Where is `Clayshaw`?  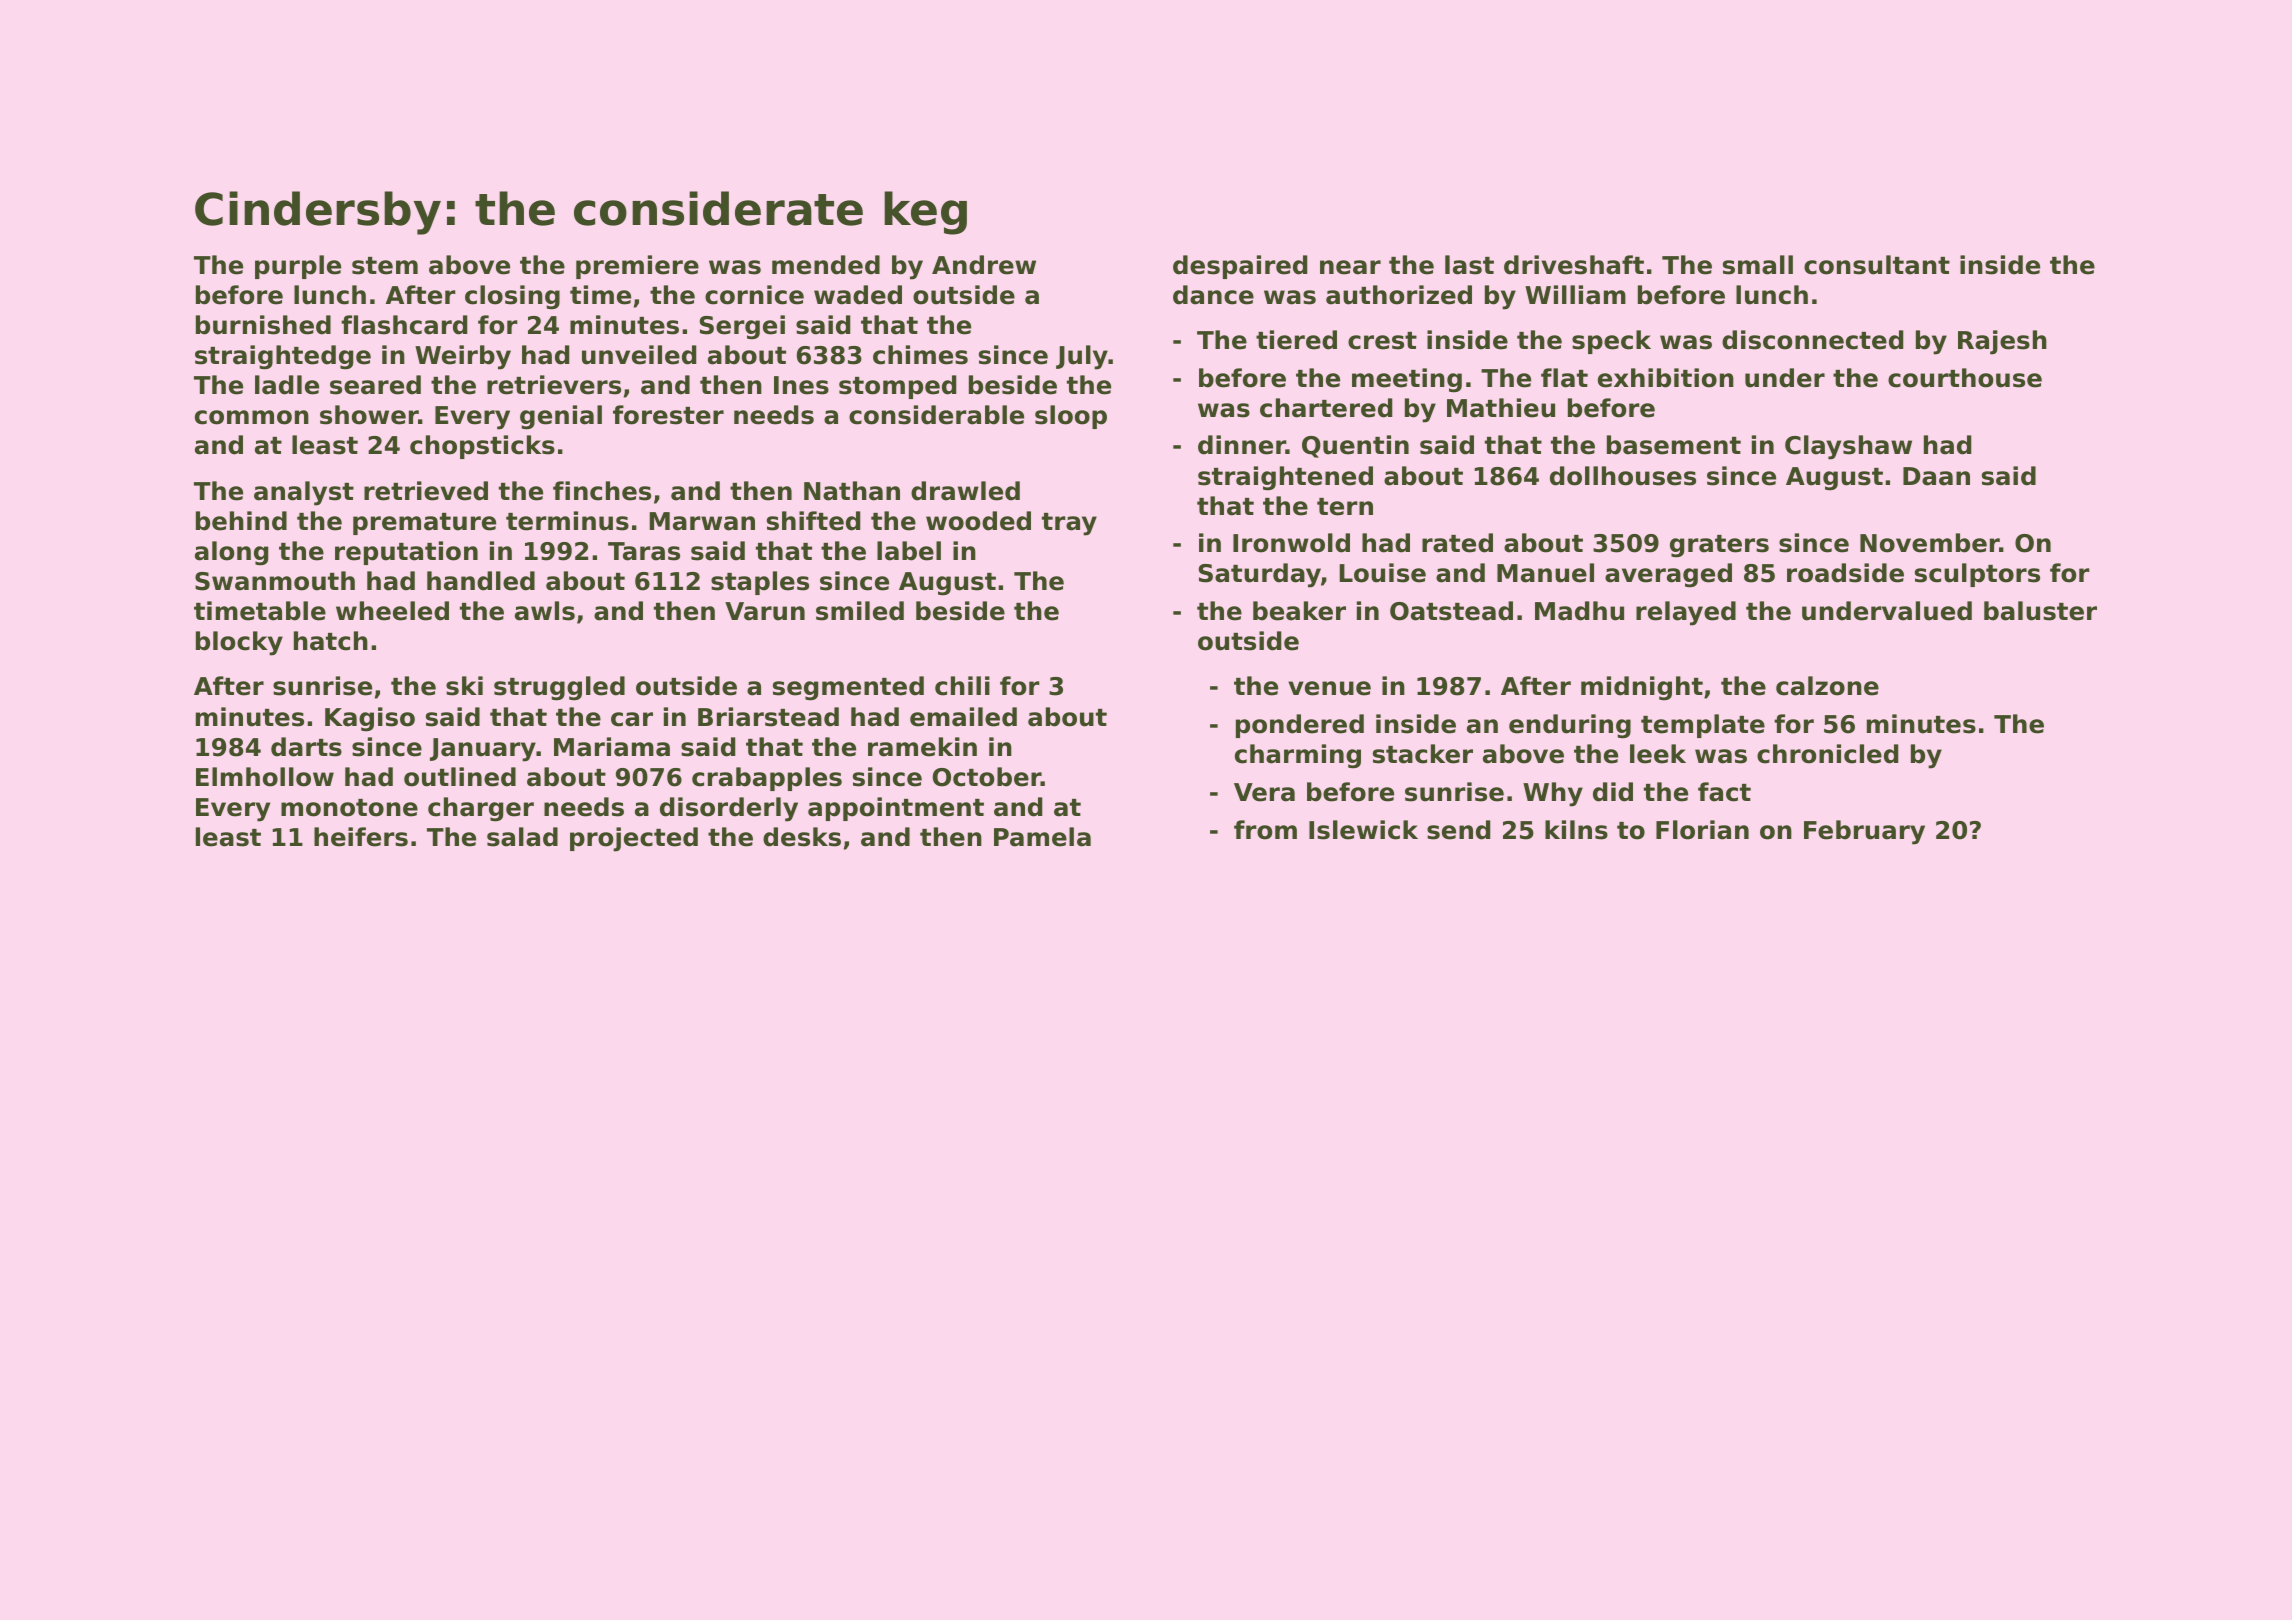
Clayshaw is located at coordinates (1848, 447).
